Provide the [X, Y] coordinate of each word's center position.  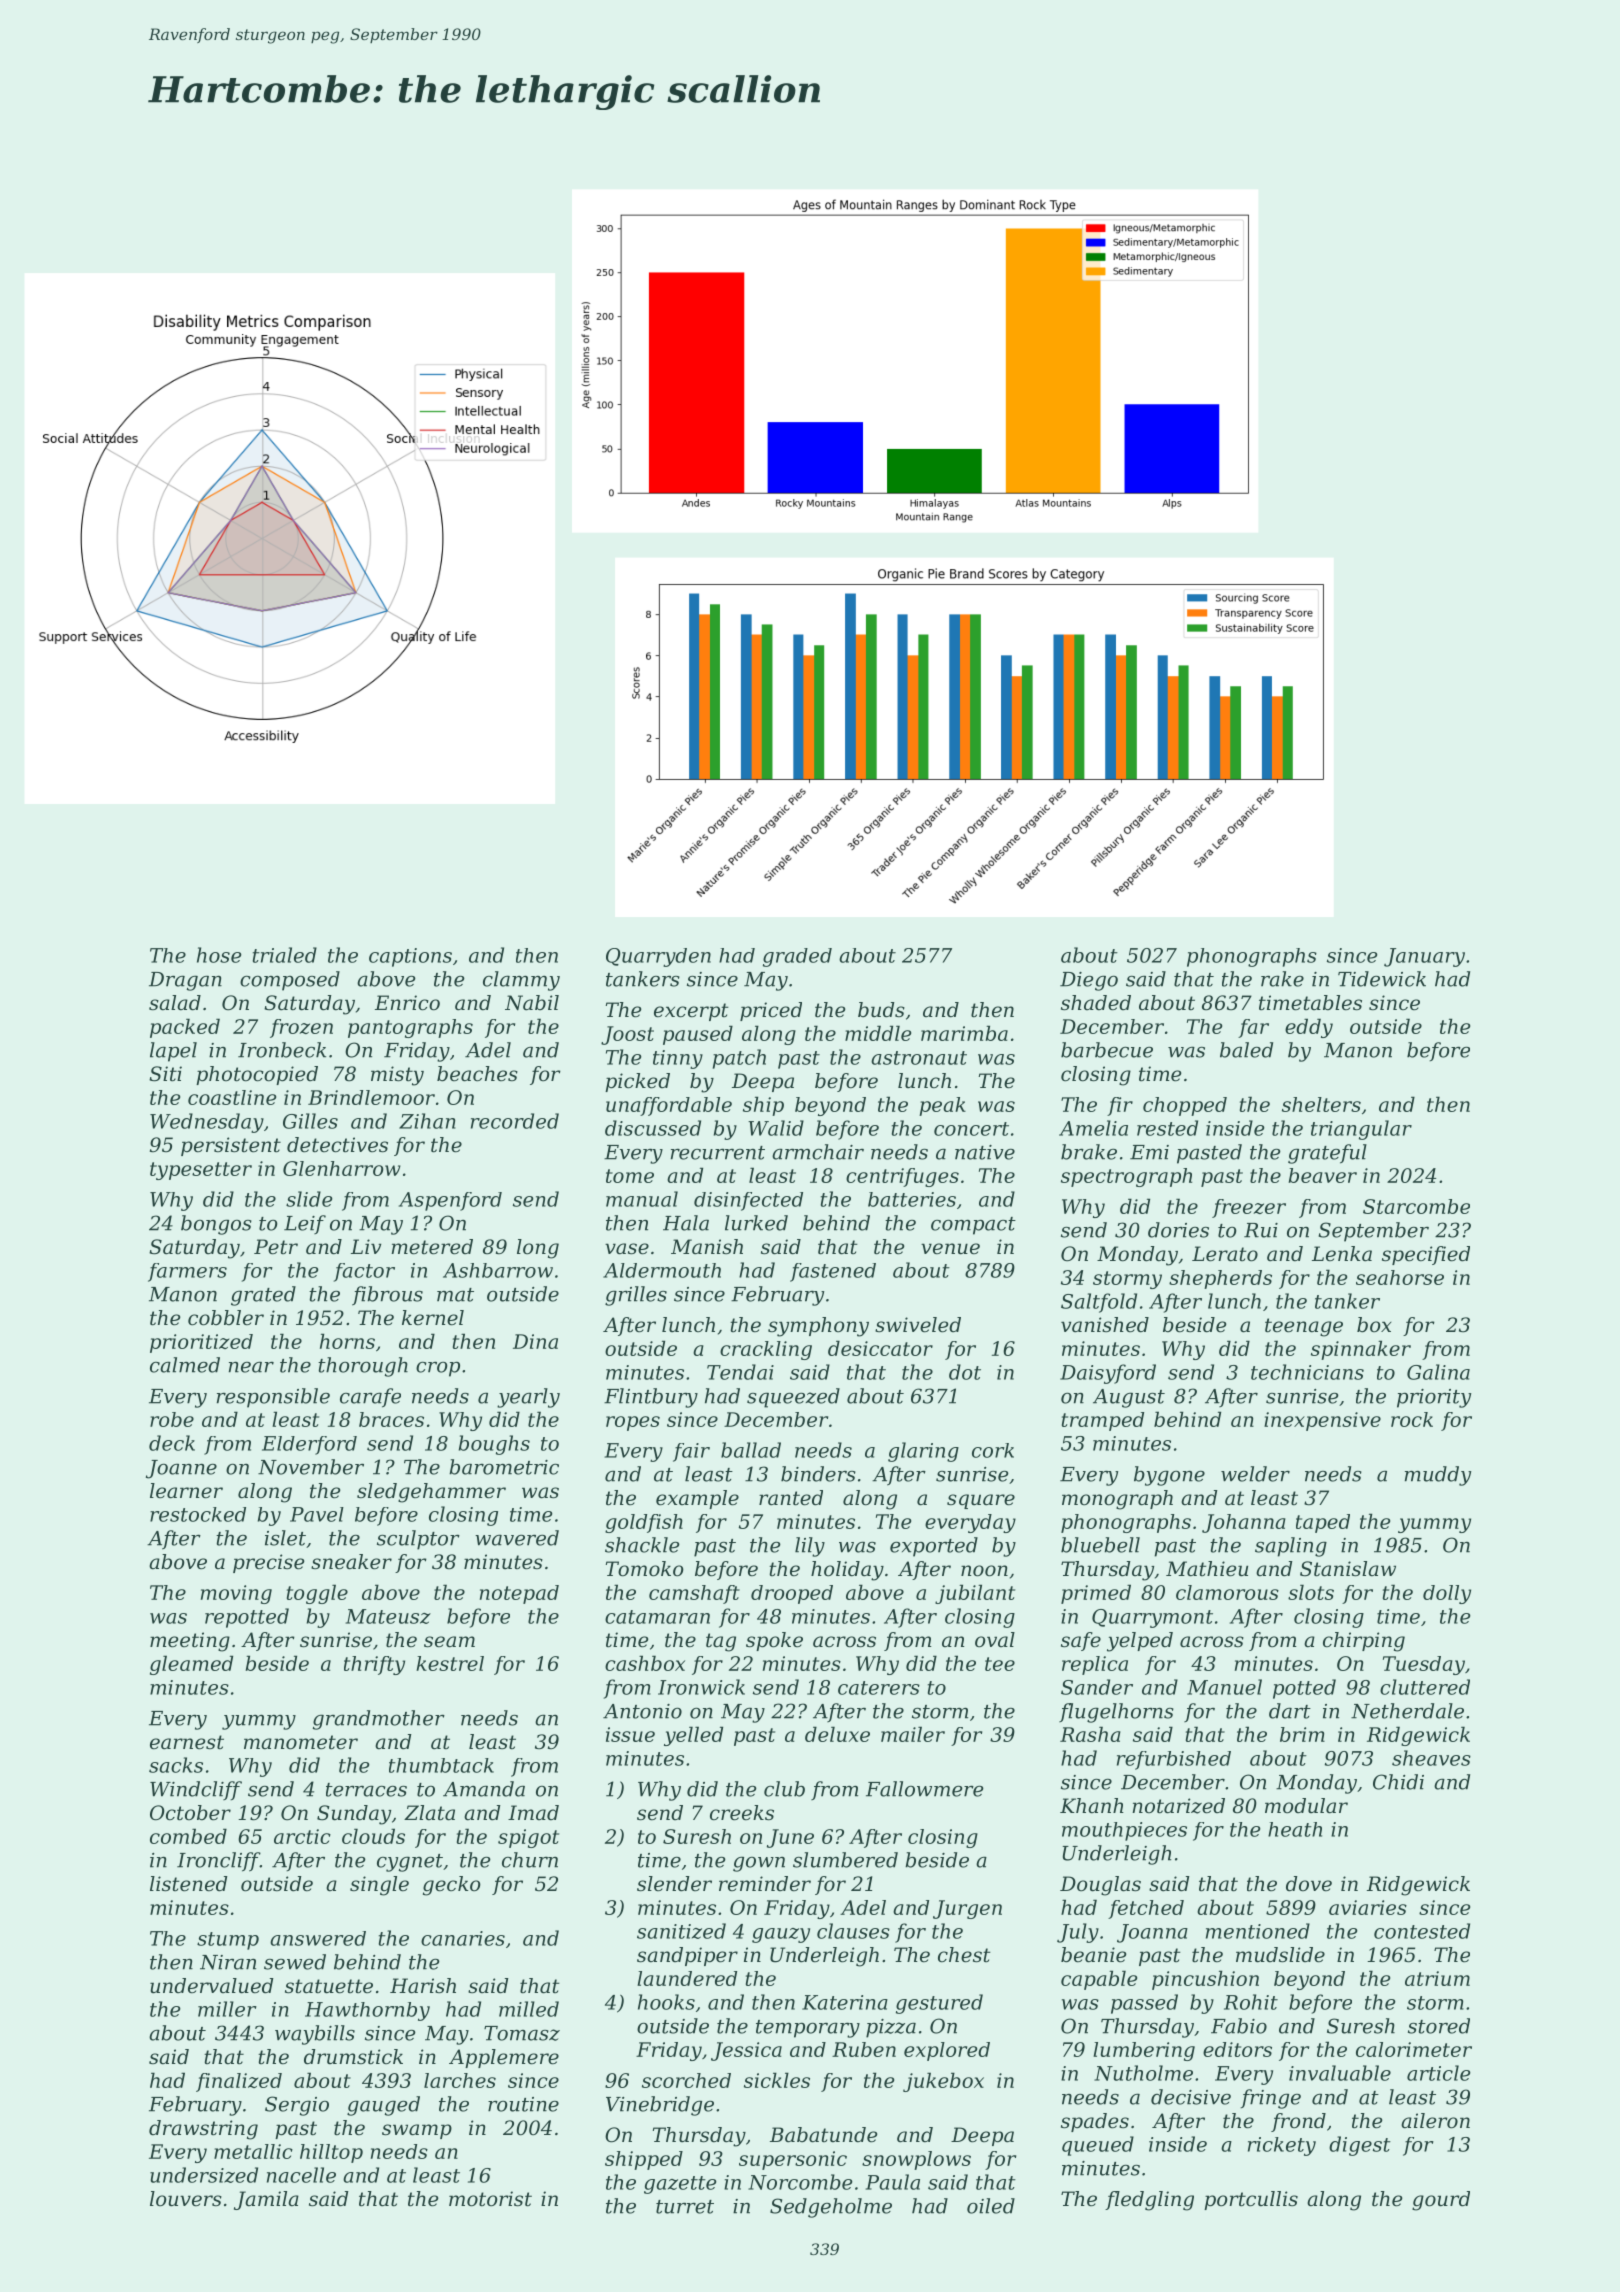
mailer [913, 1734]
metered [432, 1247]
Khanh [1092, 1806]
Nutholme [1143, 2073]
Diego [1089, 981]
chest [964, 1955]
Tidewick [1382, 979]
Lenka [1342, 1254]
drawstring [203, 2130]
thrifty [374, 1665]
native [985, 1152]
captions [410, 957]
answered [318, 1938]
